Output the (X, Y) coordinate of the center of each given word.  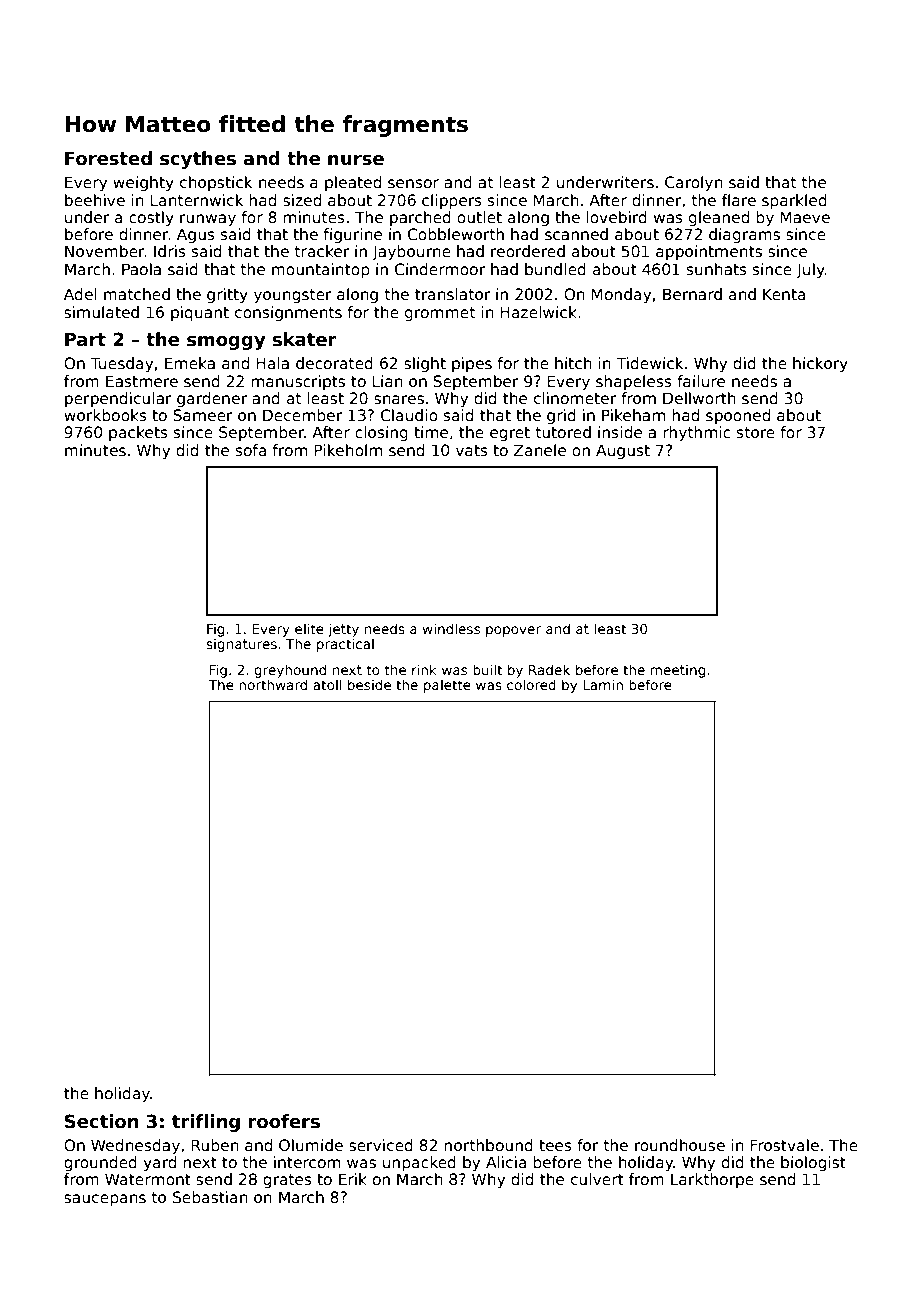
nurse (356, 160)
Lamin (603, 684)
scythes (198, 160)
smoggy (226, 343)
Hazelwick (539, 312)
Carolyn (694, 183)
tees (555, 1145)
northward (273, 684)
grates (287, 1181)
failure (701, 381)
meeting (678, 671)
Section (101, 1121)
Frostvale (785, 1145)
